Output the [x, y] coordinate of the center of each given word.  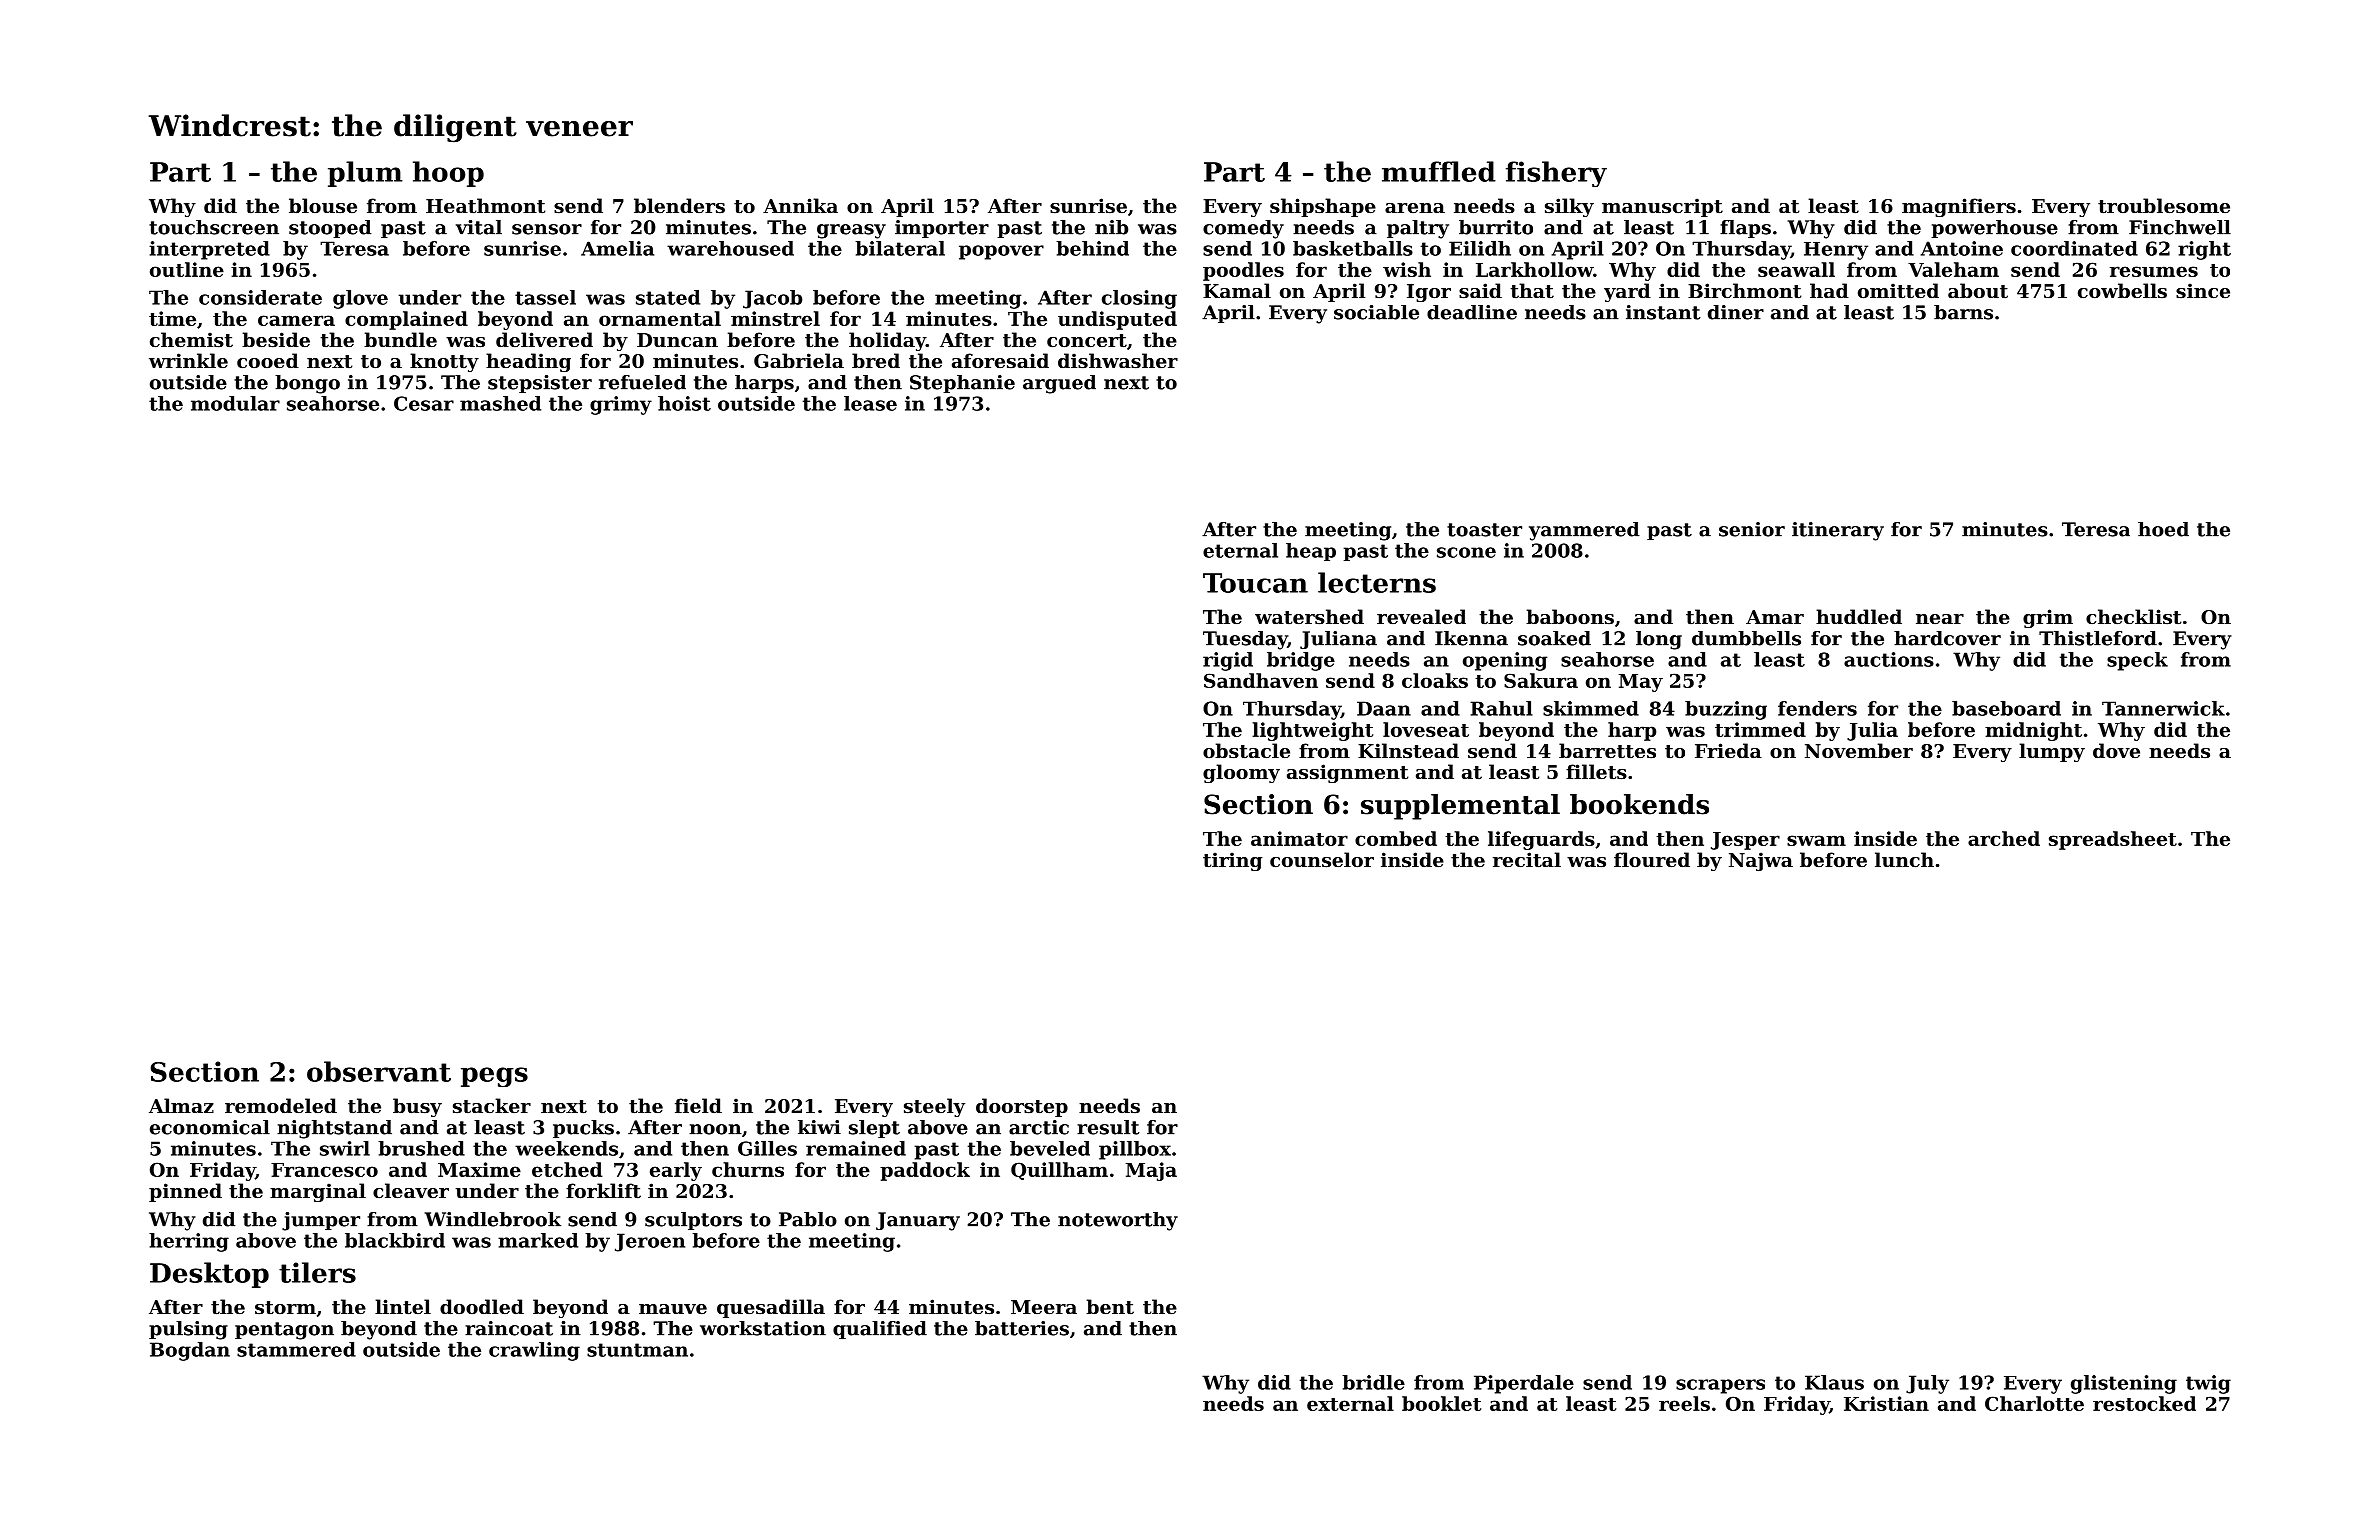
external [1350, 1403]
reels [1684, 1403]
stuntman [637, 1350]
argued [1059, 384]
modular [235, 403]
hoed [2163, 529]
